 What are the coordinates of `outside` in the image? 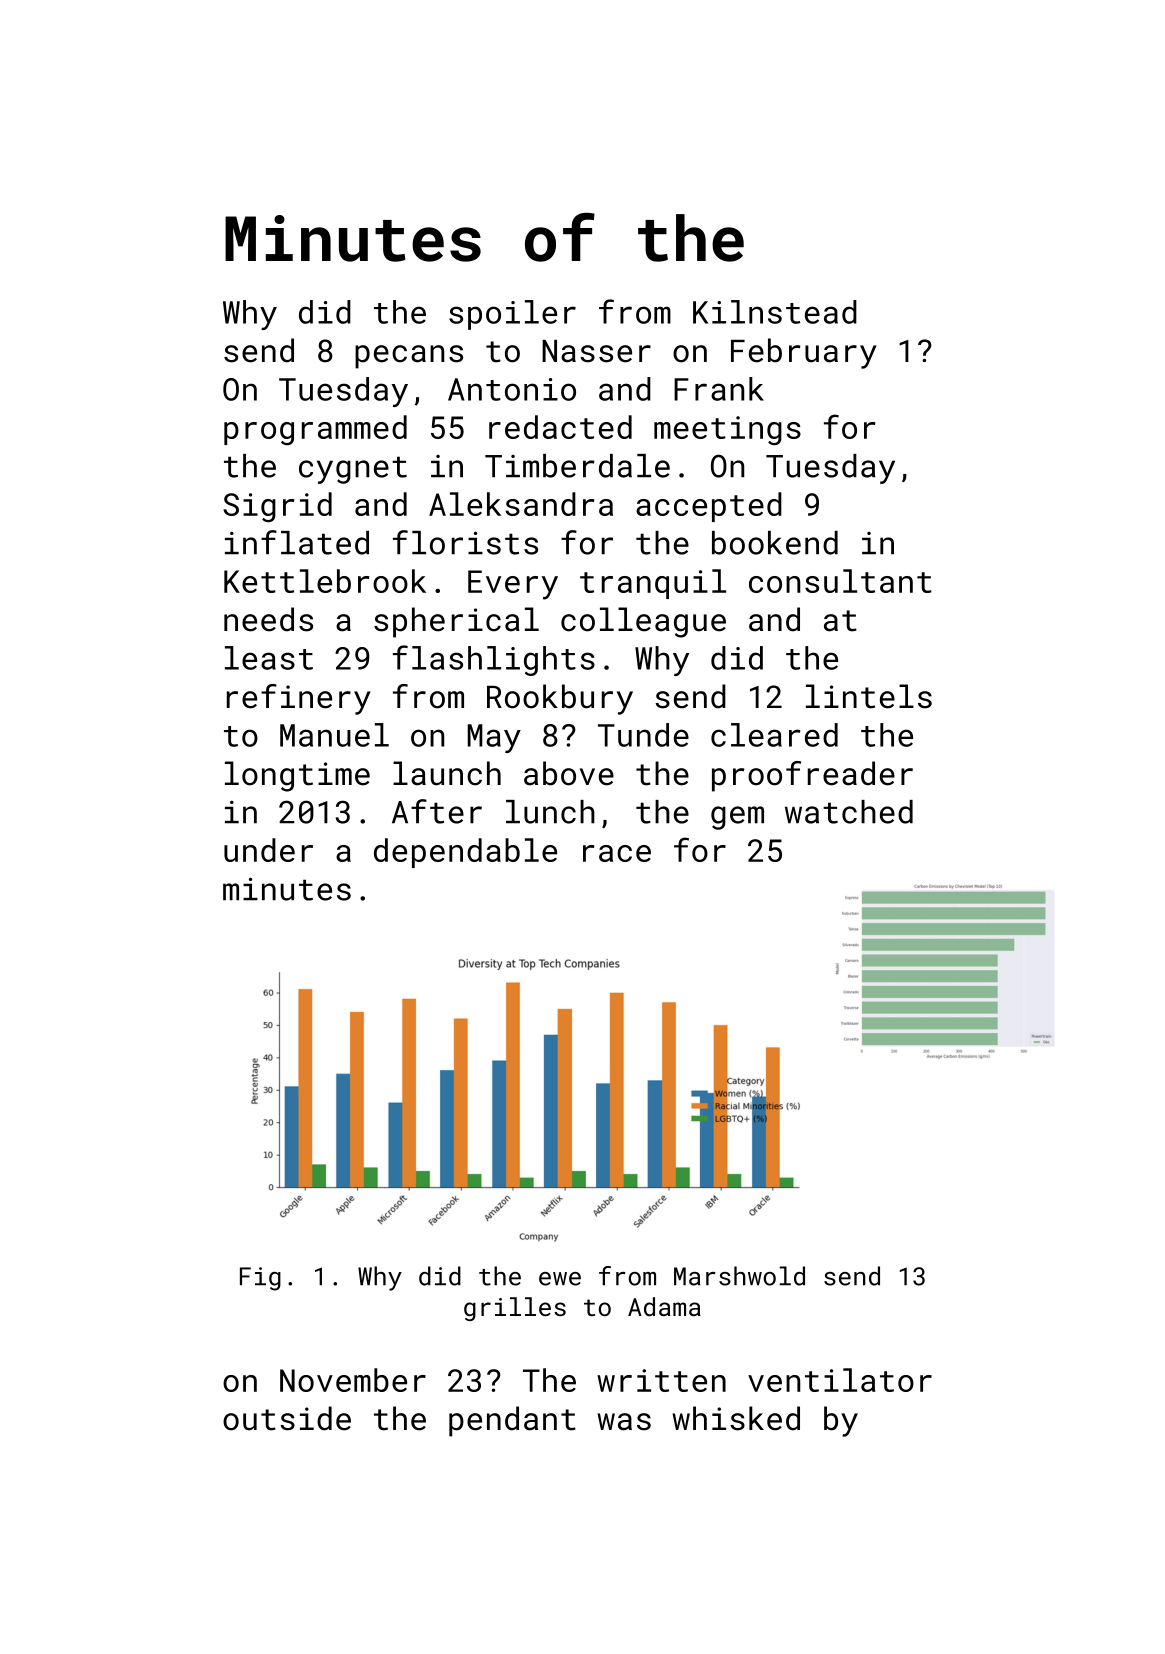 It's located at (287, 1418).
